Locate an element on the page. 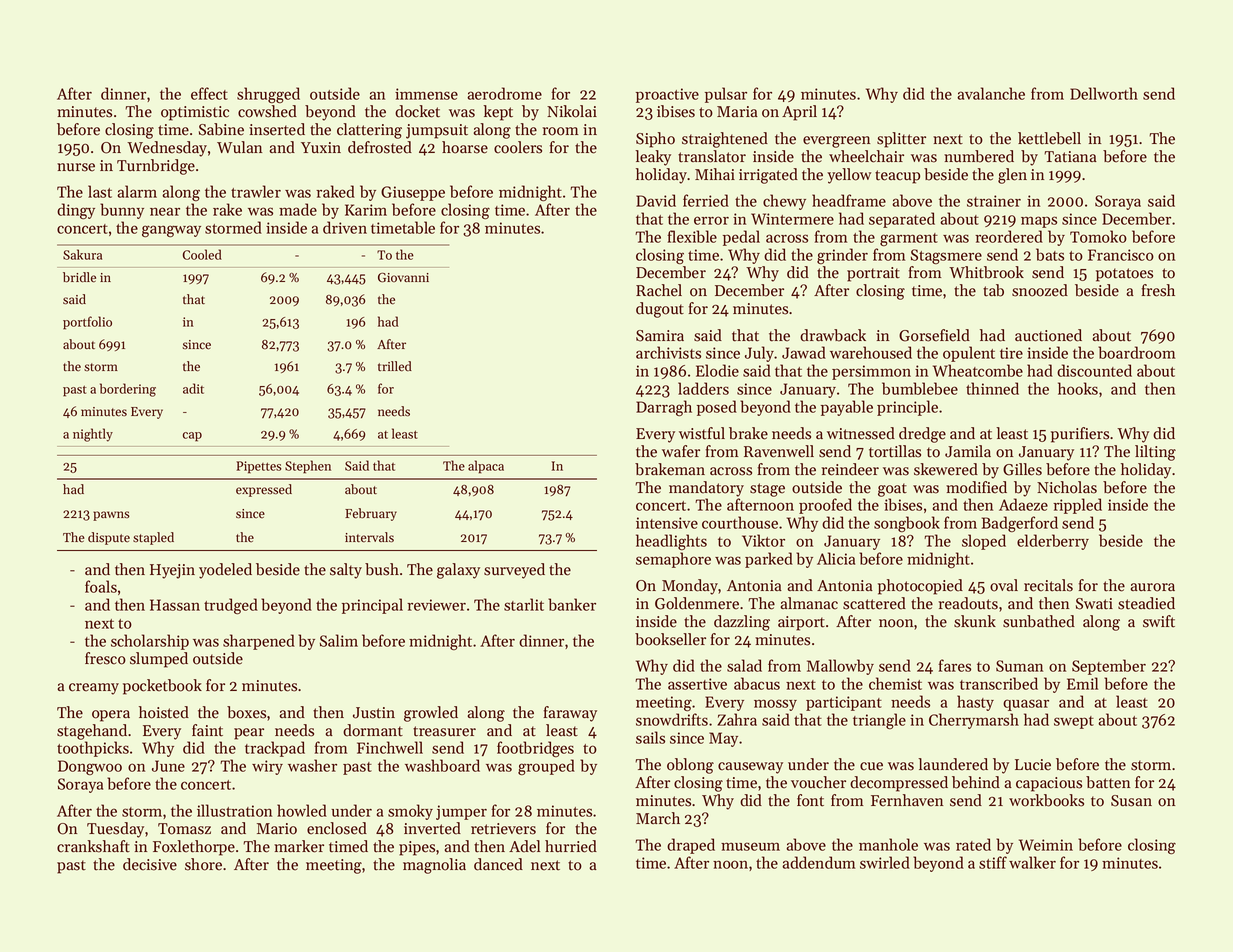 The height and width of the page is (952, 1233). faraway is located at coordinates (570, 714).
